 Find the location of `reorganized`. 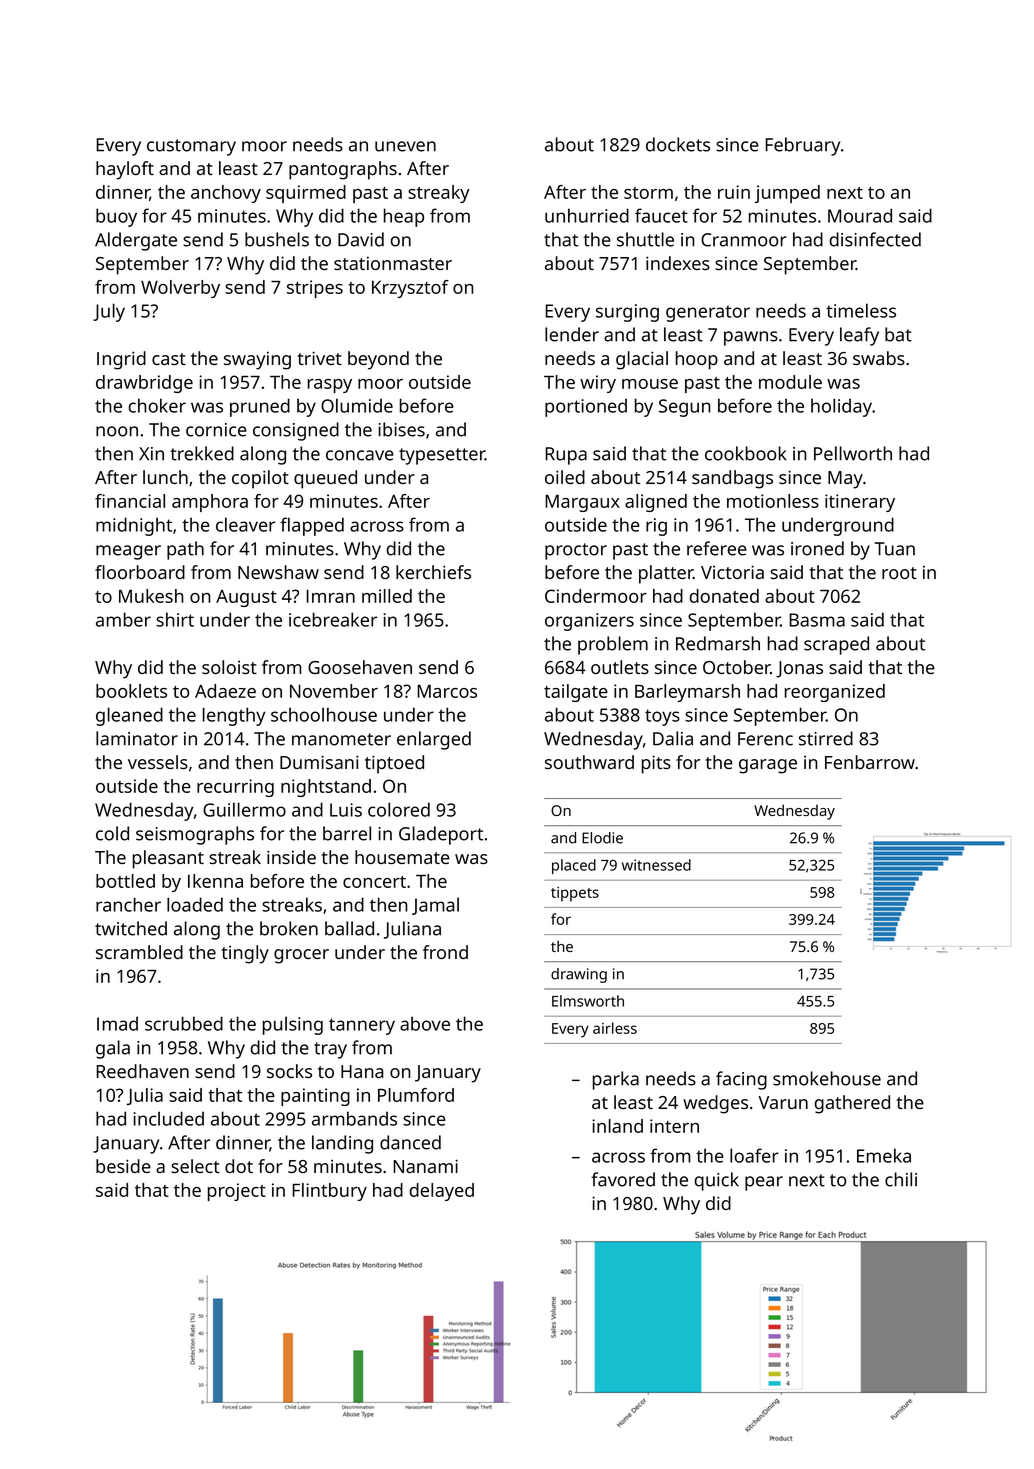

reorganized is located at coordinates (835, 693).
